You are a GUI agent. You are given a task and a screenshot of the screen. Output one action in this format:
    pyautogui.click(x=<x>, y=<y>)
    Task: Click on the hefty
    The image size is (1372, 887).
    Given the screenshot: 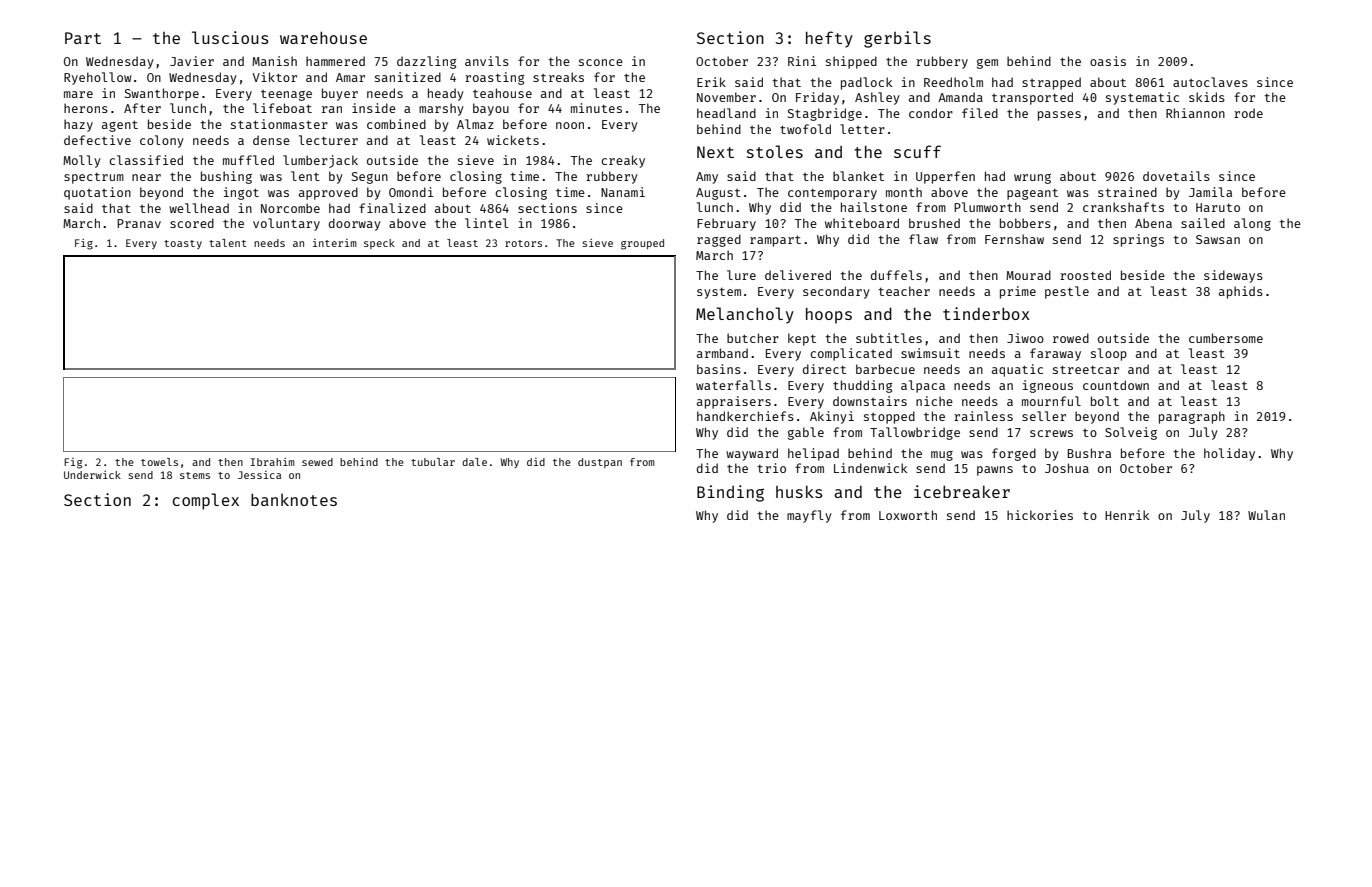 What is the action you would take?
    pyautogui.click(x=829, y=39)
